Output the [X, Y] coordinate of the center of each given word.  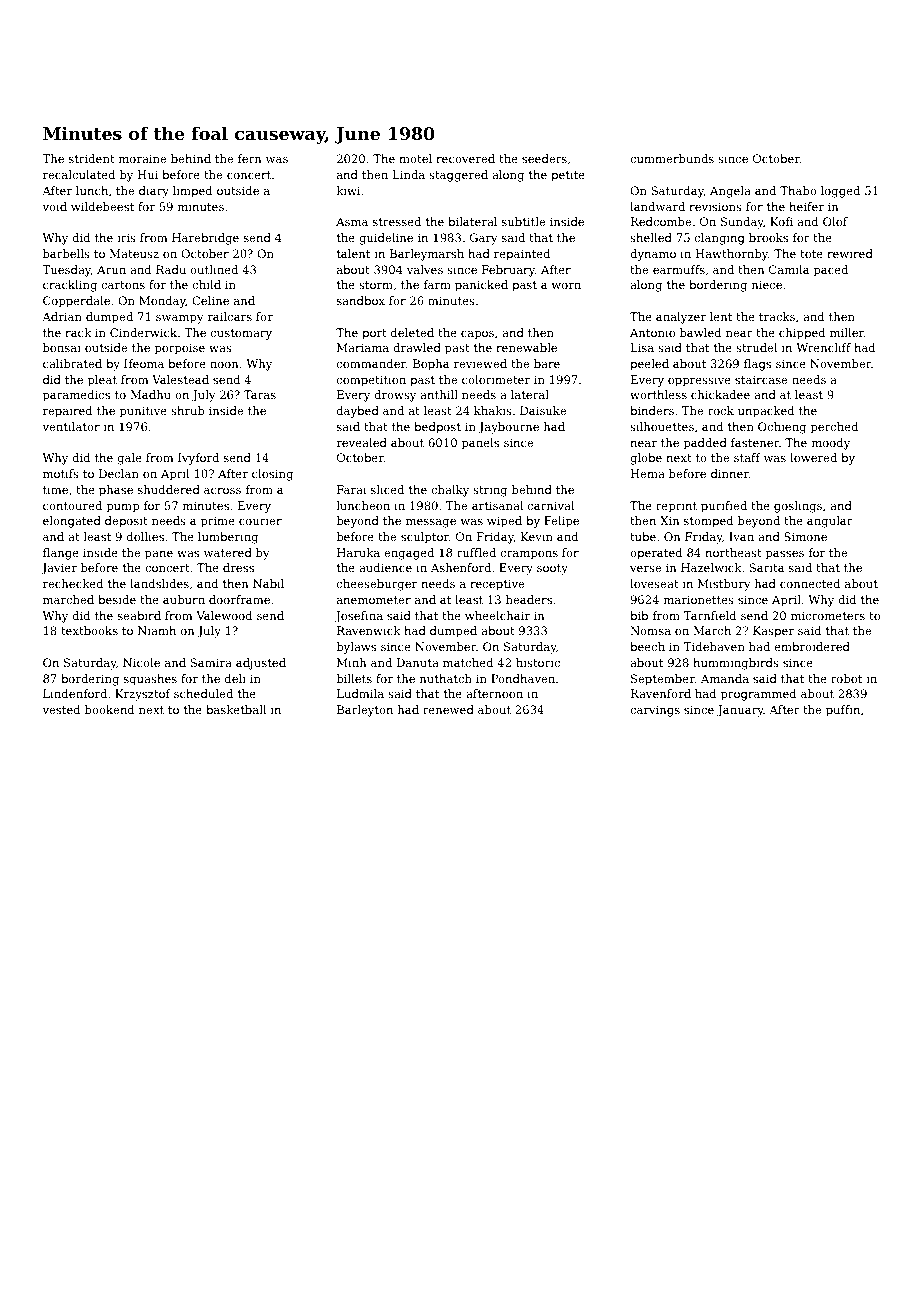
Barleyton [365, 711]
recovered [465, 158]
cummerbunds [672, 158]
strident [92, 158]
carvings [655, 711]
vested [61, 709]
